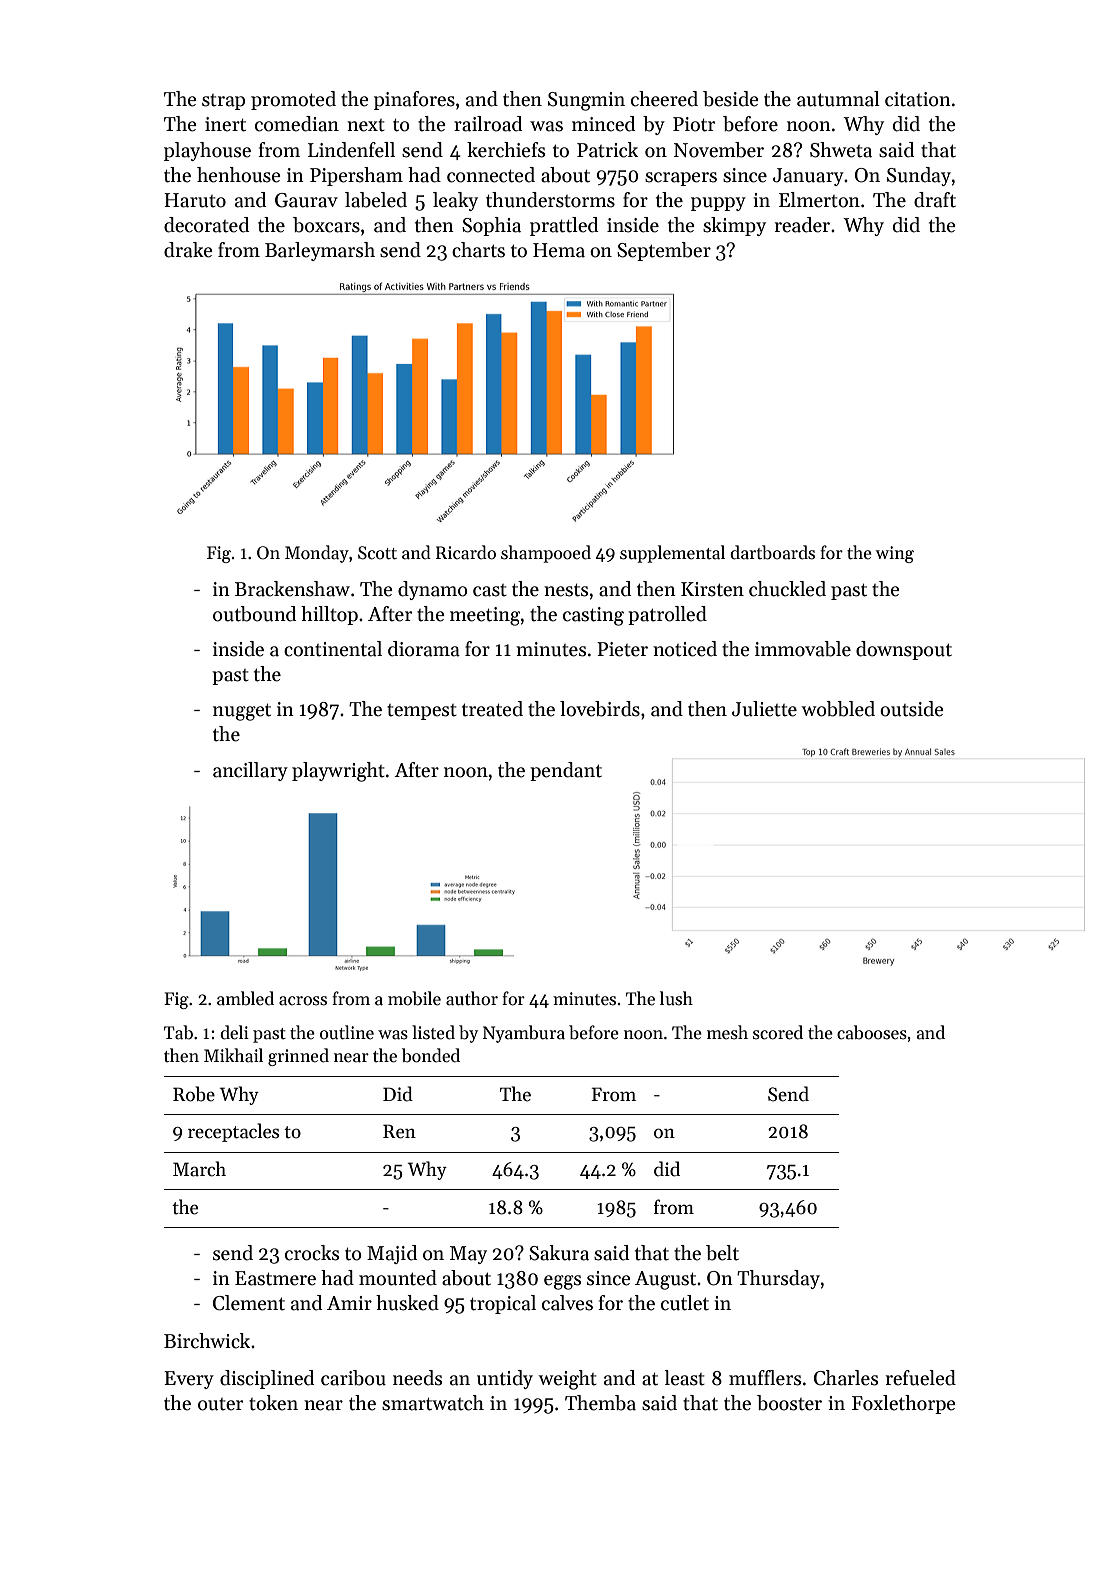  Describe the element at coordinates (676, 998) in the image. I see `lush` at that location.
